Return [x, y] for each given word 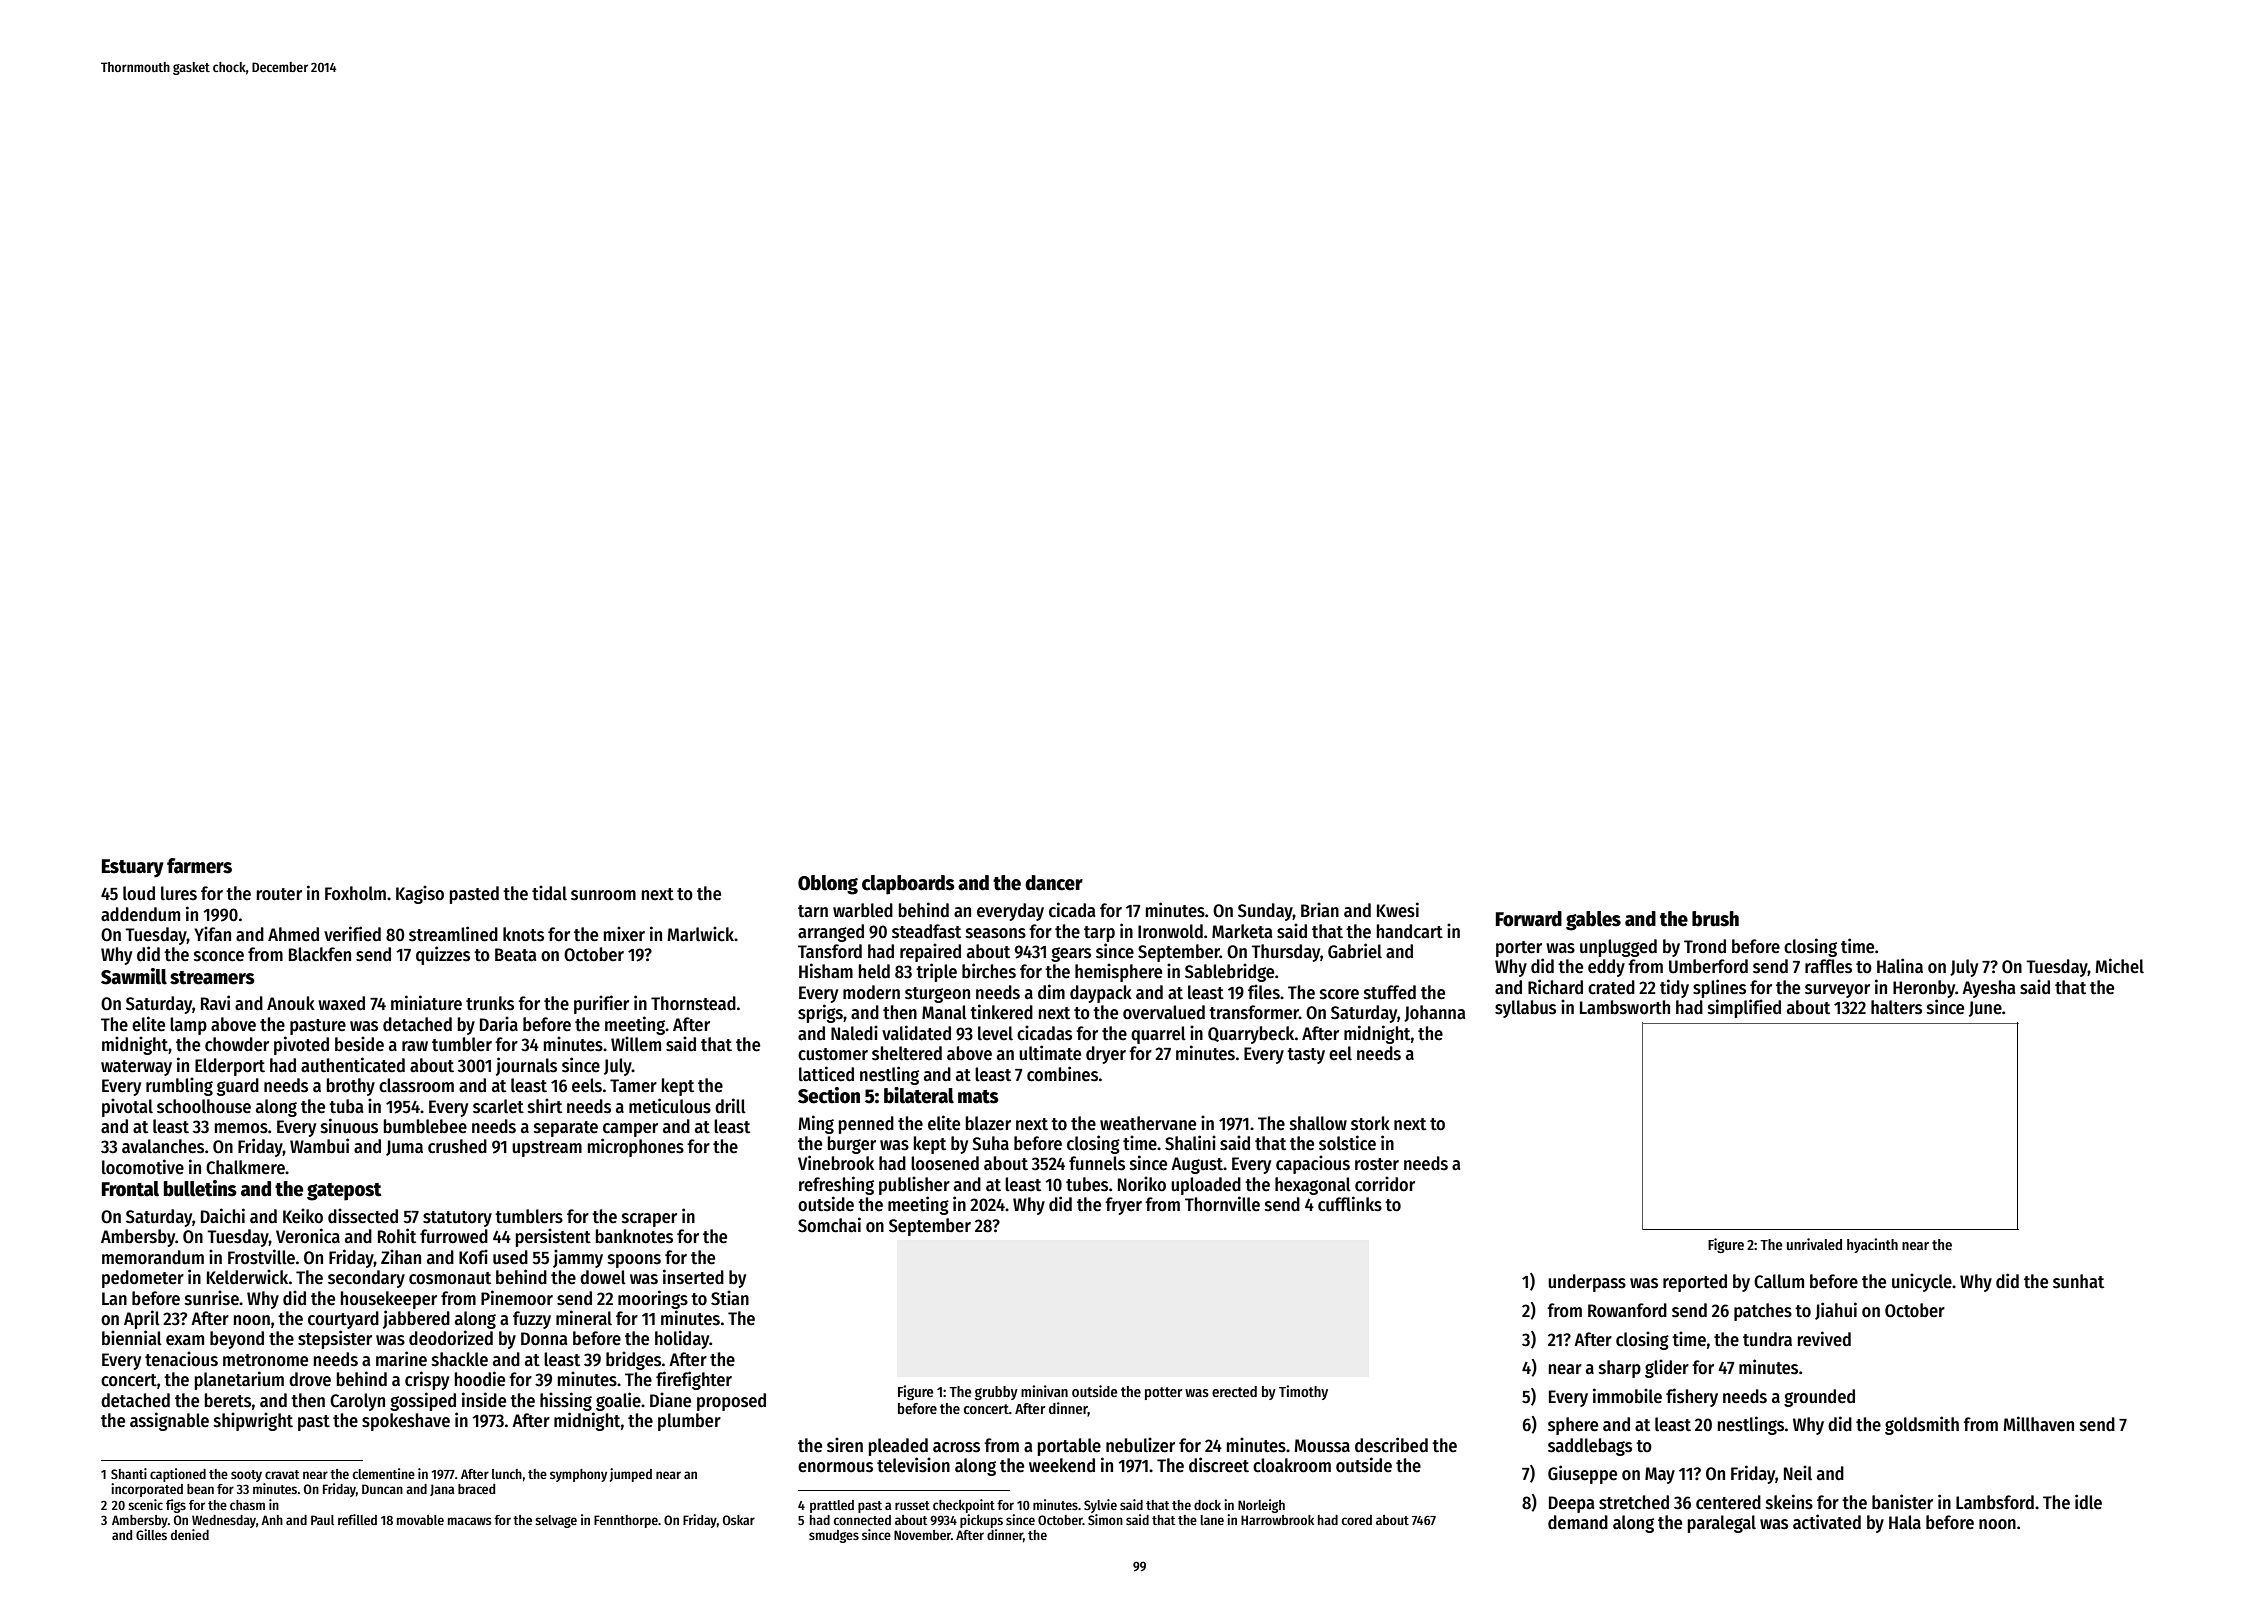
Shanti [129, 1473]
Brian [1320, 910]
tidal [549, 893]
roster [1377, 1164]
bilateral [919, 1095]
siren [845, 1445]
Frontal [130, 1189]
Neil [1798, 1473]
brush [1715, 919]
